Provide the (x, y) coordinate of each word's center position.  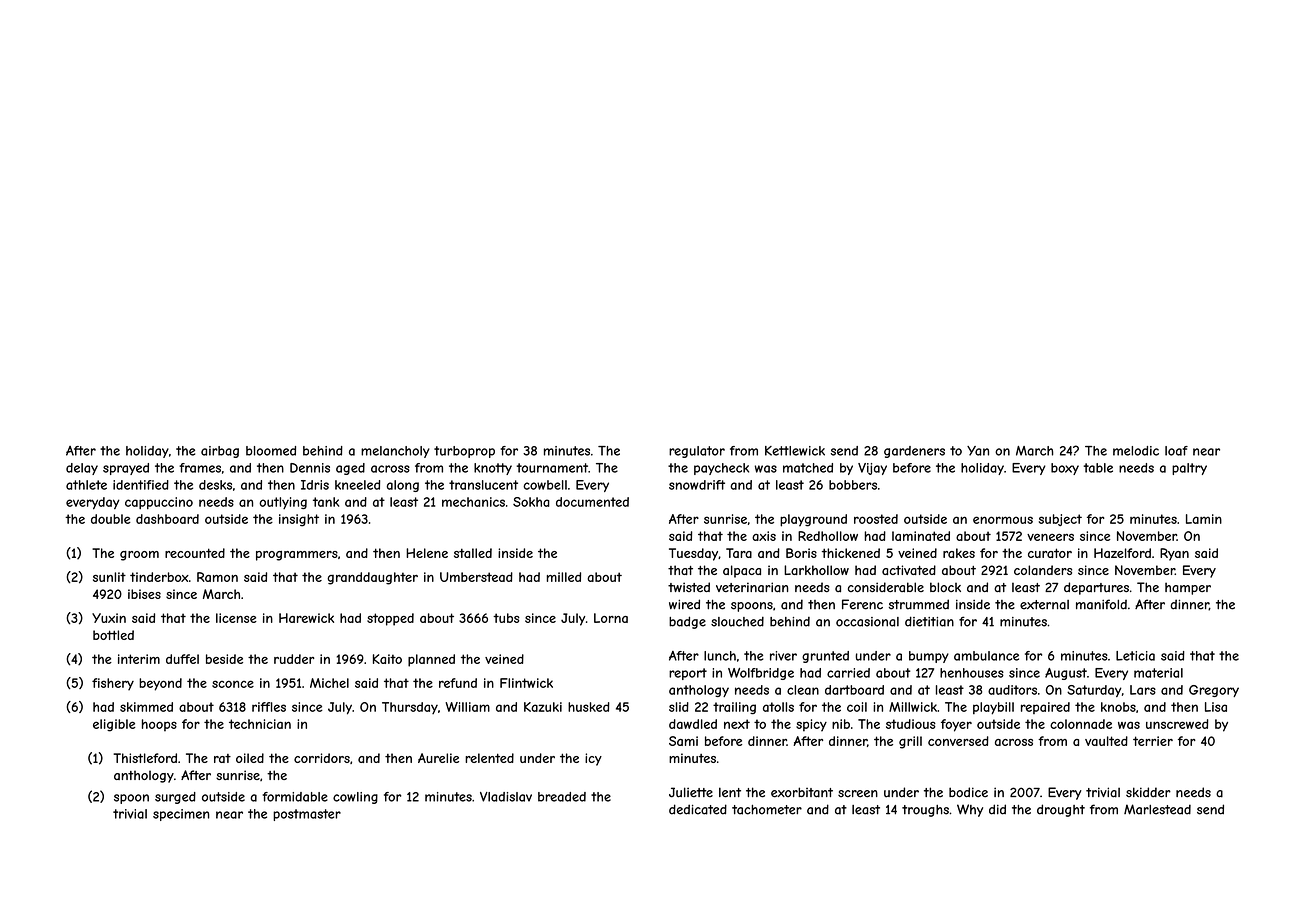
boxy (1065, 469)
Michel (329, 683)
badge (687, 622)
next (737, 724)
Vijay (872, 469)
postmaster (307, 815)
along (403, 486)
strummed (919, 604)
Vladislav (506, 797)
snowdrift (697, 485)
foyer (956, 725)
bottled (113, 635)
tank (326, 502)
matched (808, 468)
